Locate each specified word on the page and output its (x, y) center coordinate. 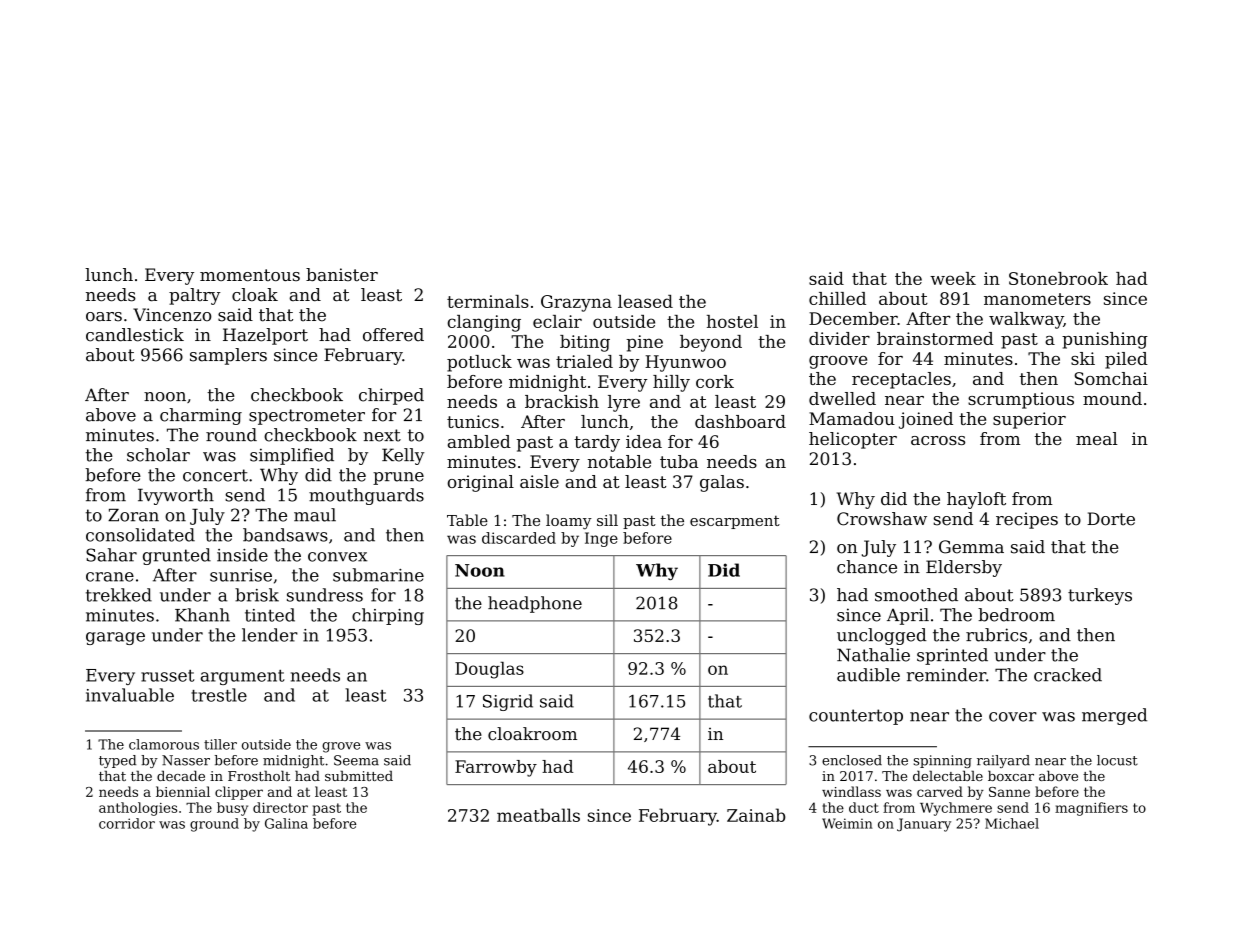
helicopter (853, 440)
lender (270, 635)
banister (342, 274)
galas (722, 483)
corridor (127, 823)
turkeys (1100, 596)
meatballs (538, 815)
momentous (250, 275)
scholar (158, 455)
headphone (535, 604)
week (953, 278)
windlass (851, 791)
